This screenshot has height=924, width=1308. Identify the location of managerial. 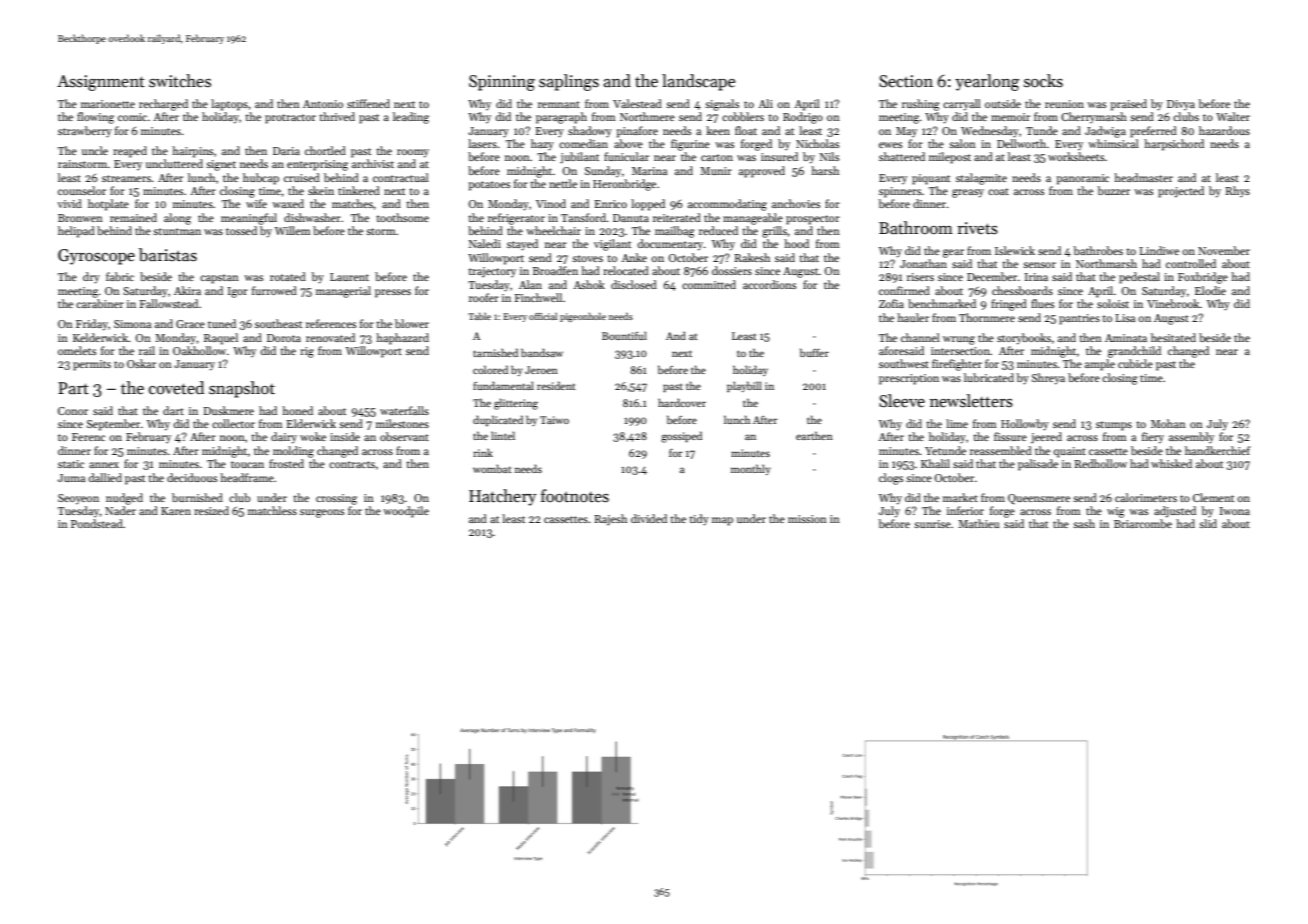
(343, 292).
